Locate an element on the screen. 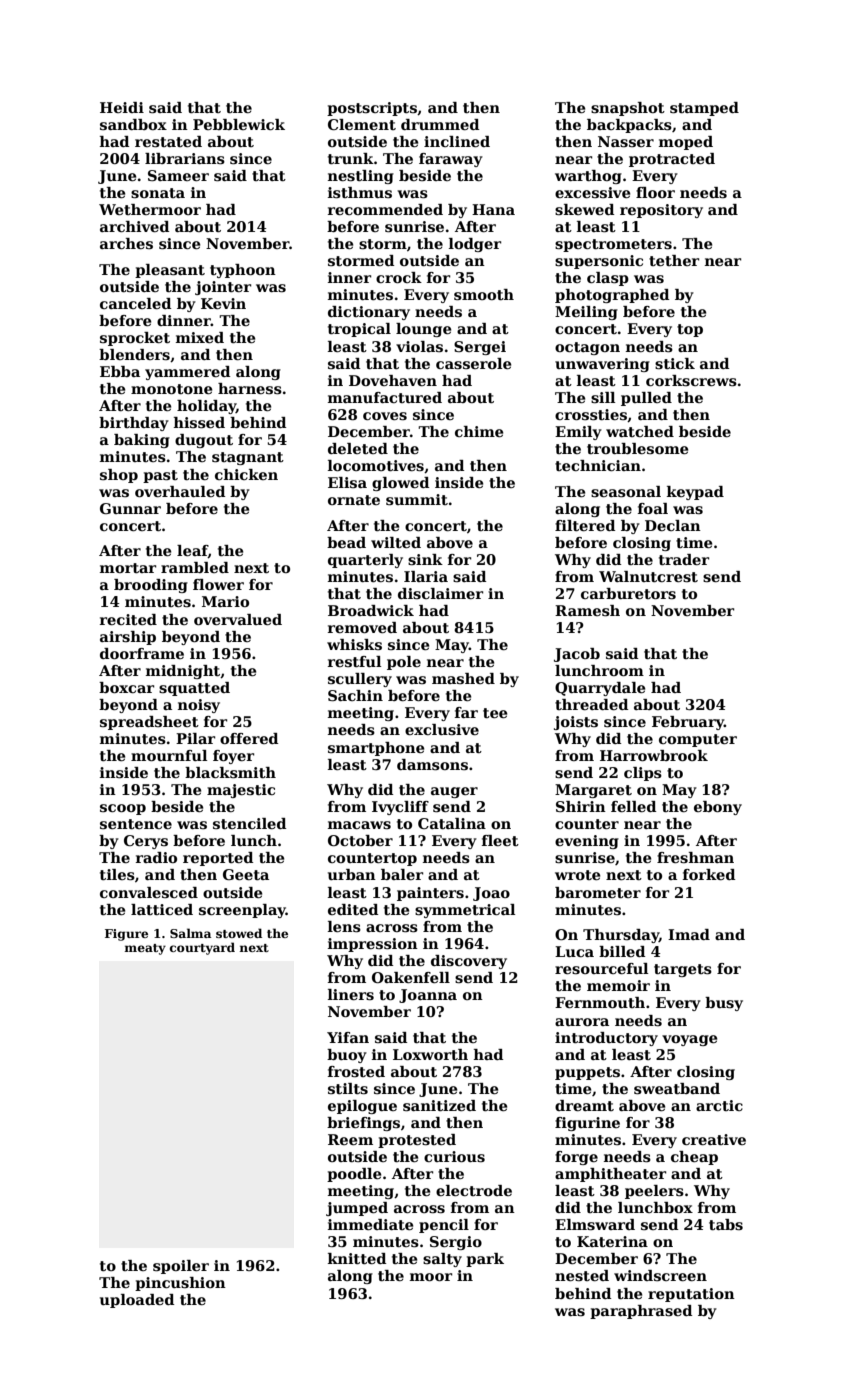  postscripts is located at coordinates (372, 109).
